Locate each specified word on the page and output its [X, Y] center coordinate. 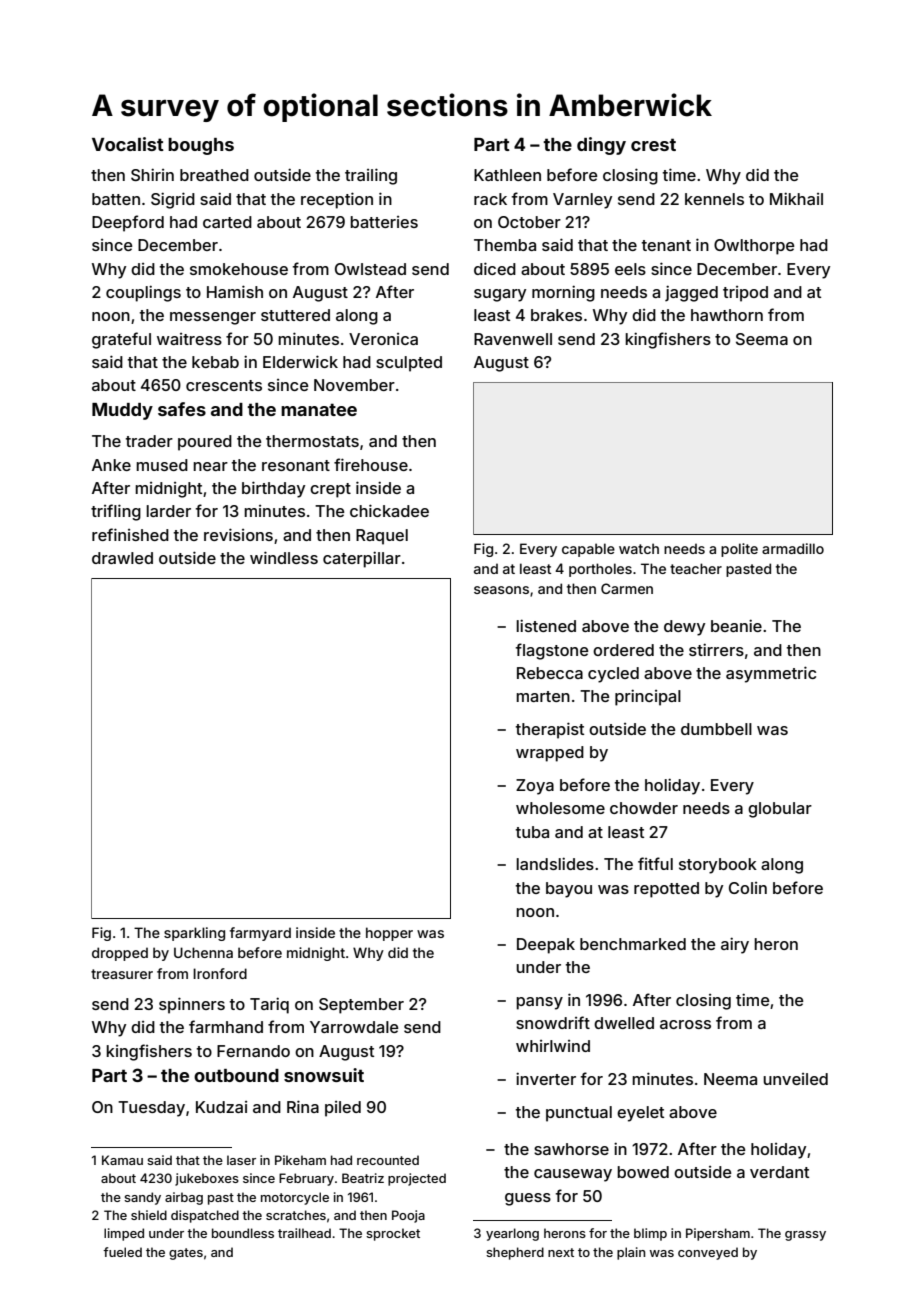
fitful [655, 863]
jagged [691, 293]
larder [168, 511]
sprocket [393, 1234]
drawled [122, 558]
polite [739, 550]
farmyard [260, 934]
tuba [532, 832]
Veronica [383, 339]
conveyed [708, 1253]
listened [546, 625]
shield [149, 1215]
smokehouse [239, 269]
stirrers [716, 649]
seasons [501, 590]
